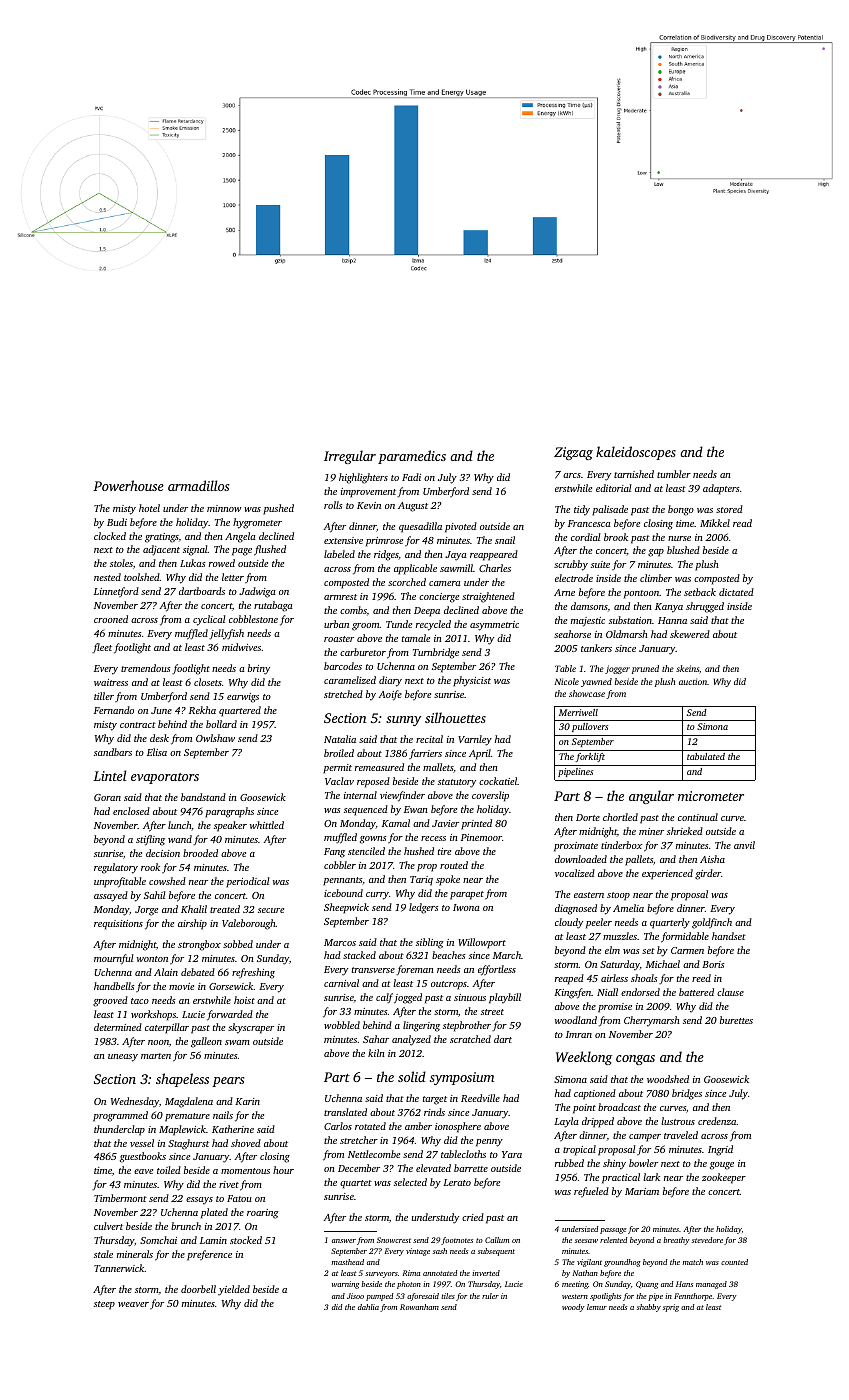  Describe the element at coordinates (182, 1080) in the image. I see `shapeless` at that location.
